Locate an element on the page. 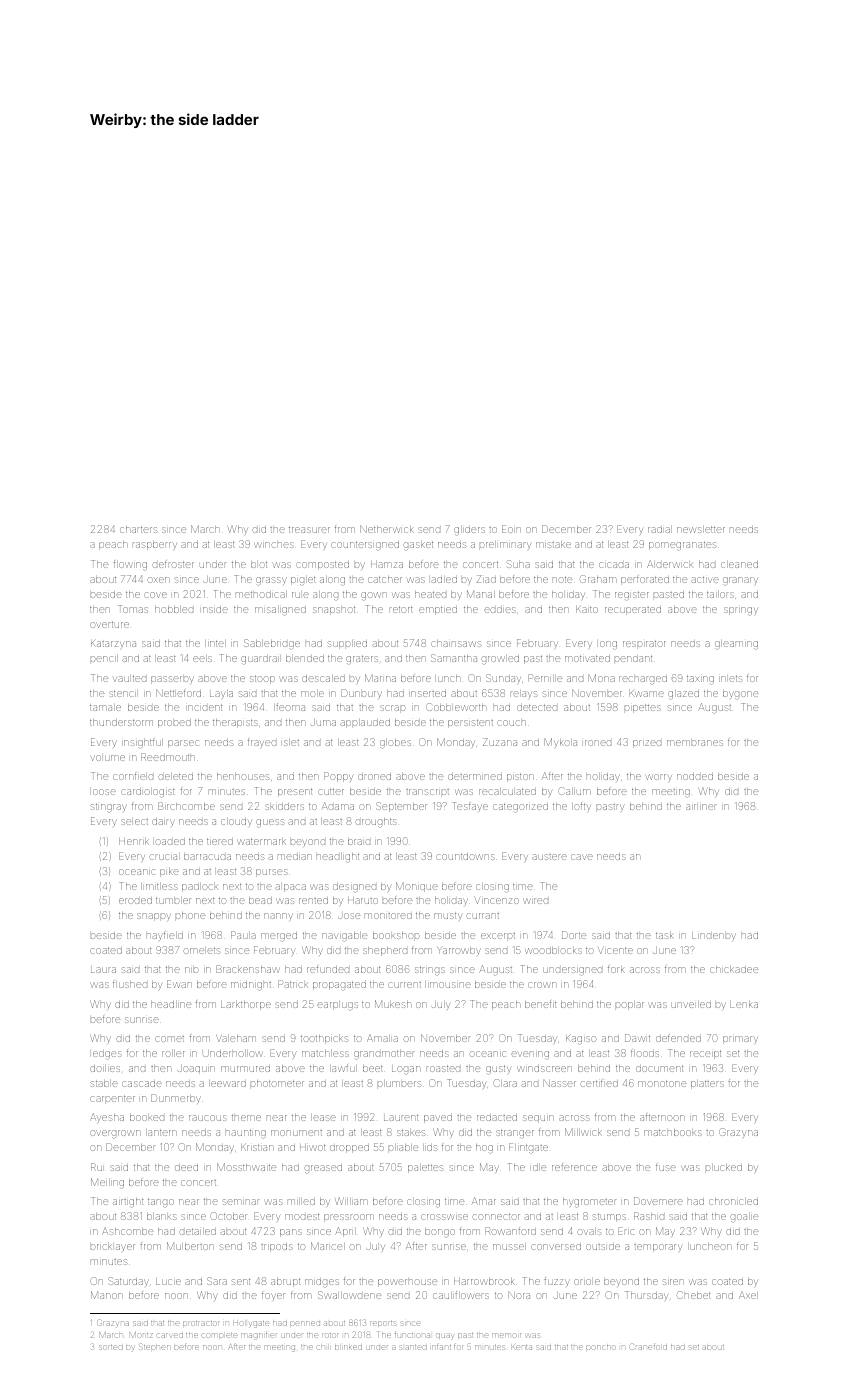  radial is located at coordinates (660, 529).
